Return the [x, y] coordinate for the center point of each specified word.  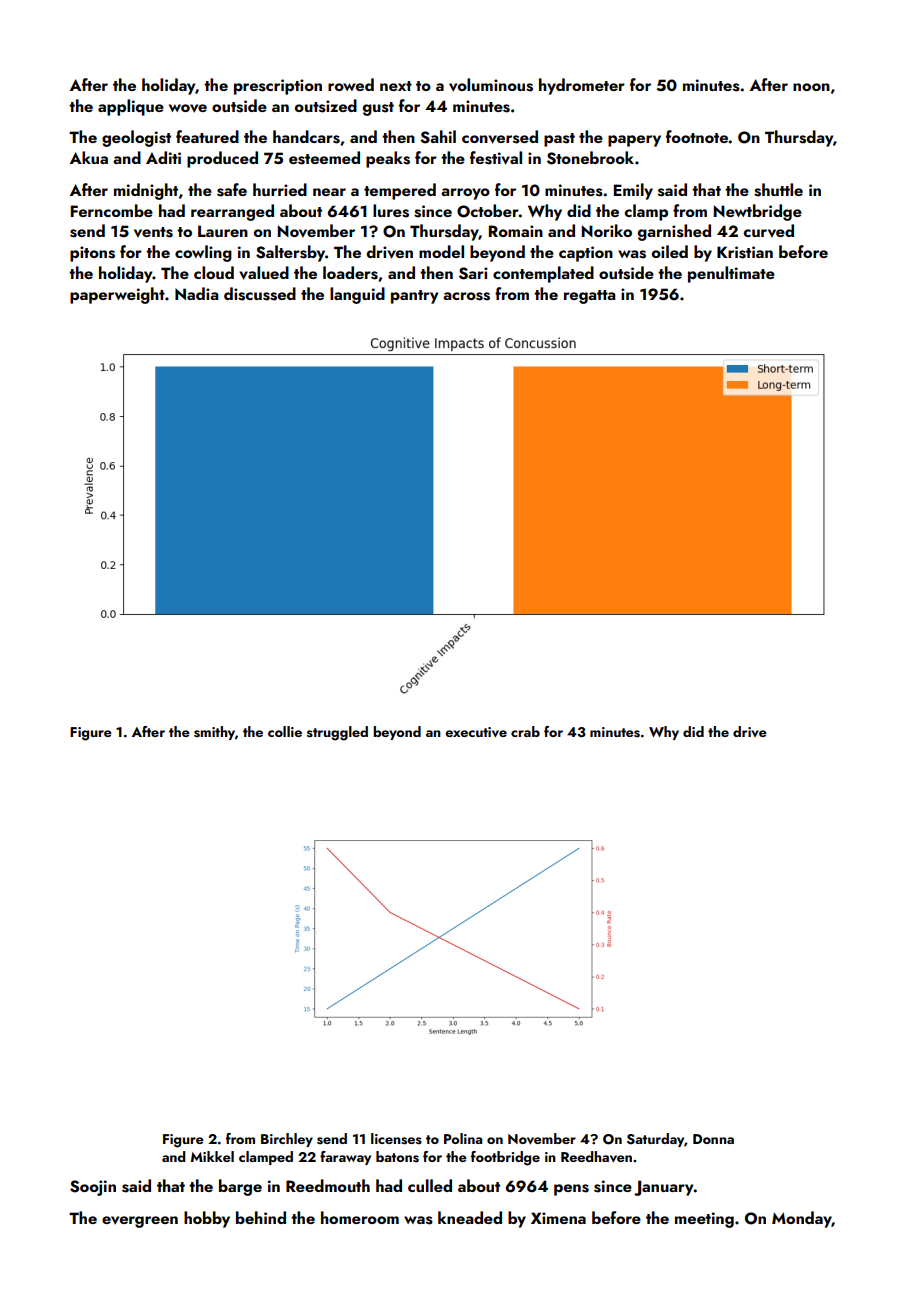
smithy [214, 733]
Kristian [745, 252]
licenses [396, 1139]
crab [525, 731]
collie [285, 731]
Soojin [93, 1188]
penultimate [731, 274]
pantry [414, 297]
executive [476, 732]
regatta [589, 297]
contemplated [543, 274]
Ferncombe [112, 210]
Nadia [196, 293]
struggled [337, 733]
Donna [713, 1139]
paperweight [117, 295]
